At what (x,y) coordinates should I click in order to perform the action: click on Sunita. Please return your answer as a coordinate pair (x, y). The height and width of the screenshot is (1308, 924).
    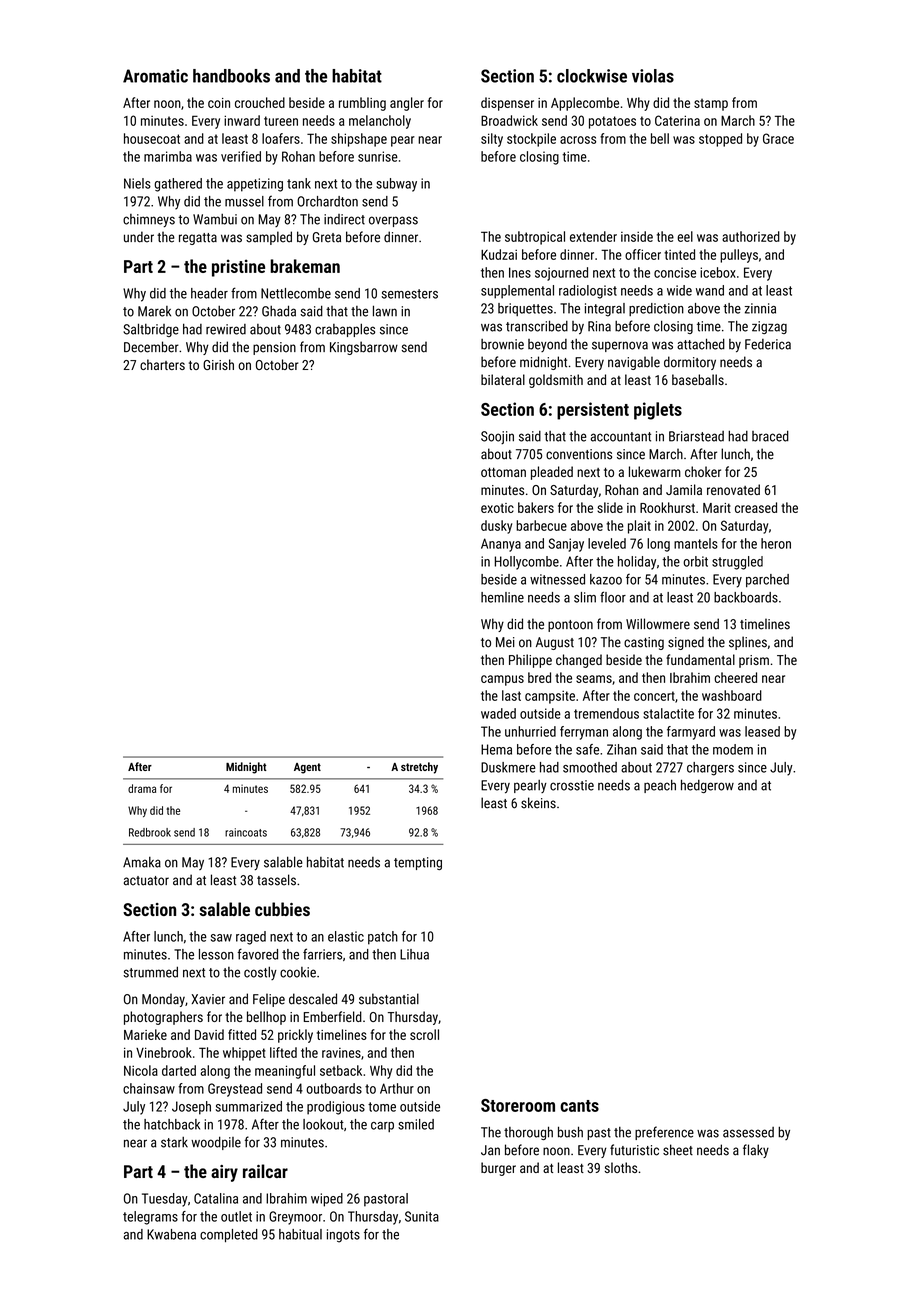
    Looking at the image, I should click on (422, 1216).
